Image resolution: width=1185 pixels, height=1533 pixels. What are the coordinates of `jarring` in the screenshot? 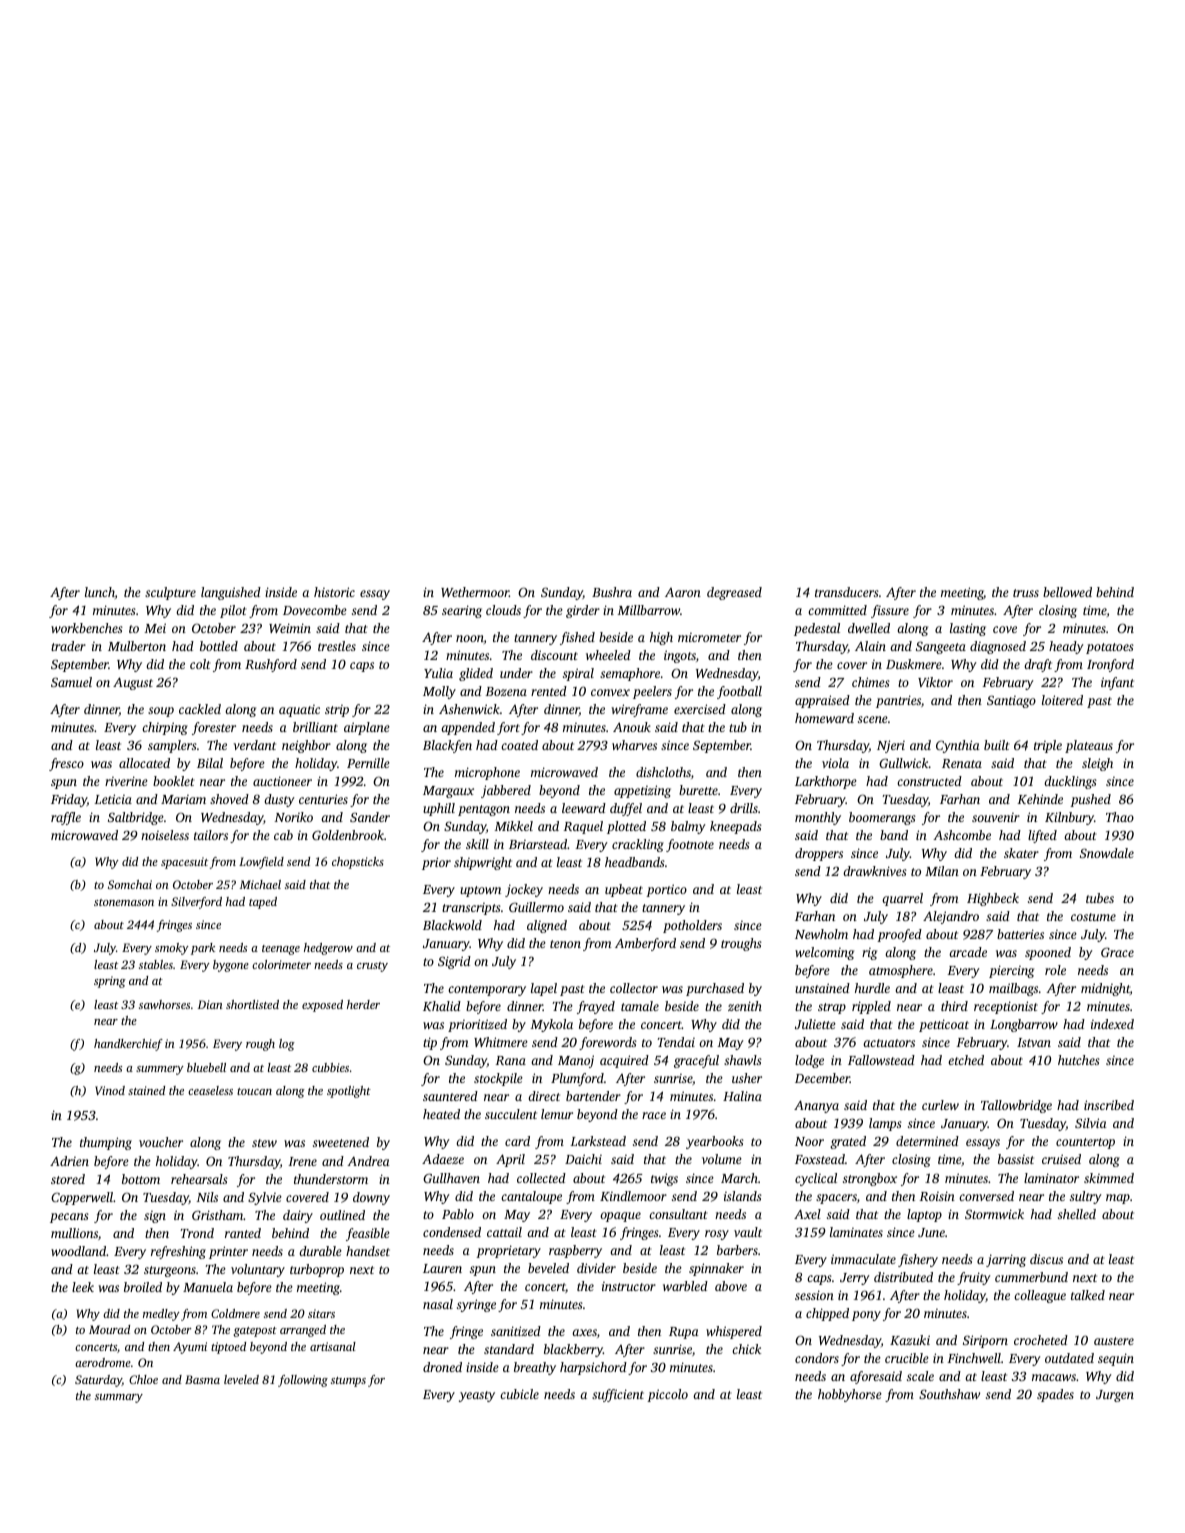 It's located at (1006, 1260).
